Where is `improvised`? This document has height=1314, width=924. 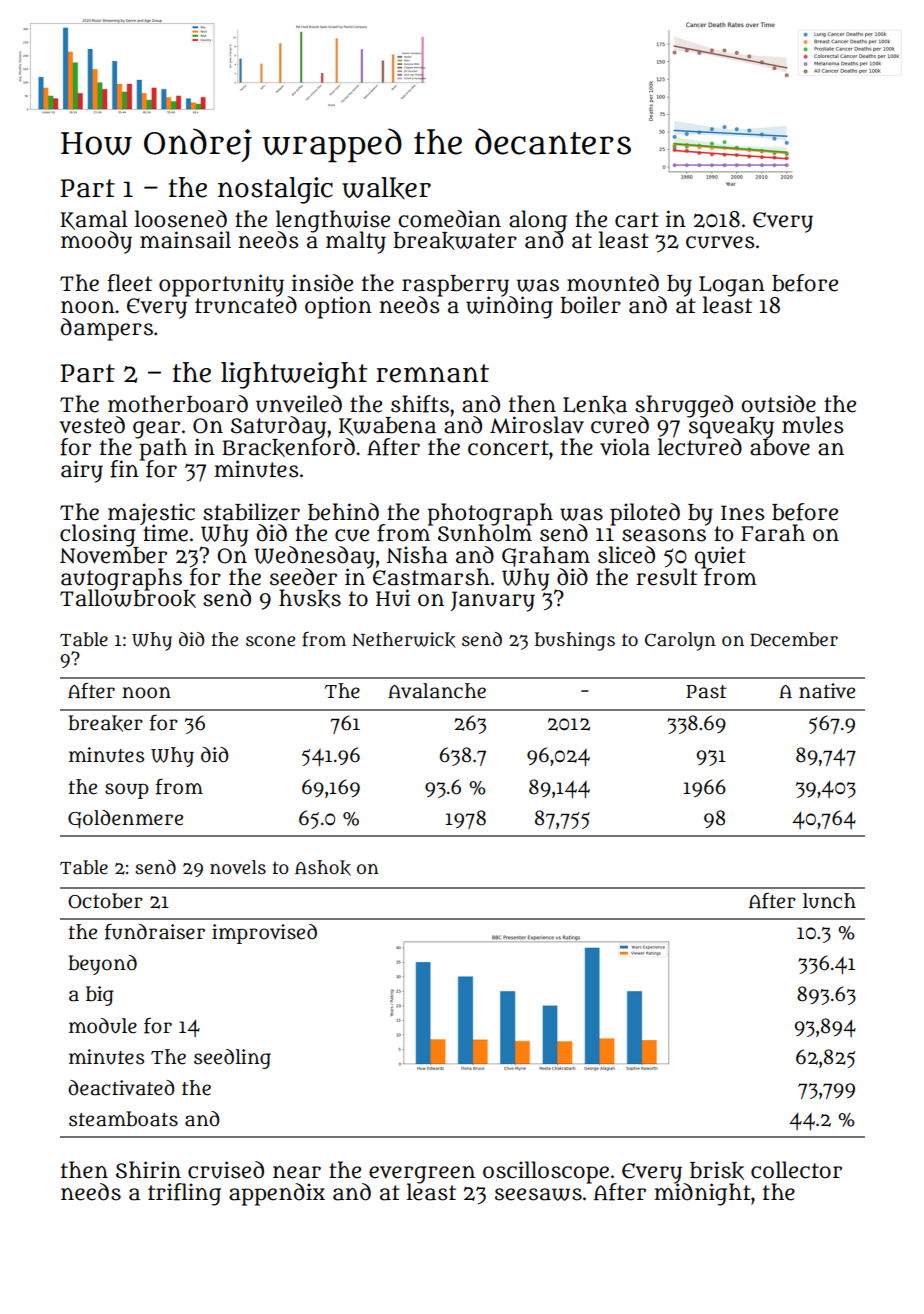
improvised is located at coordinates (264, 934).
